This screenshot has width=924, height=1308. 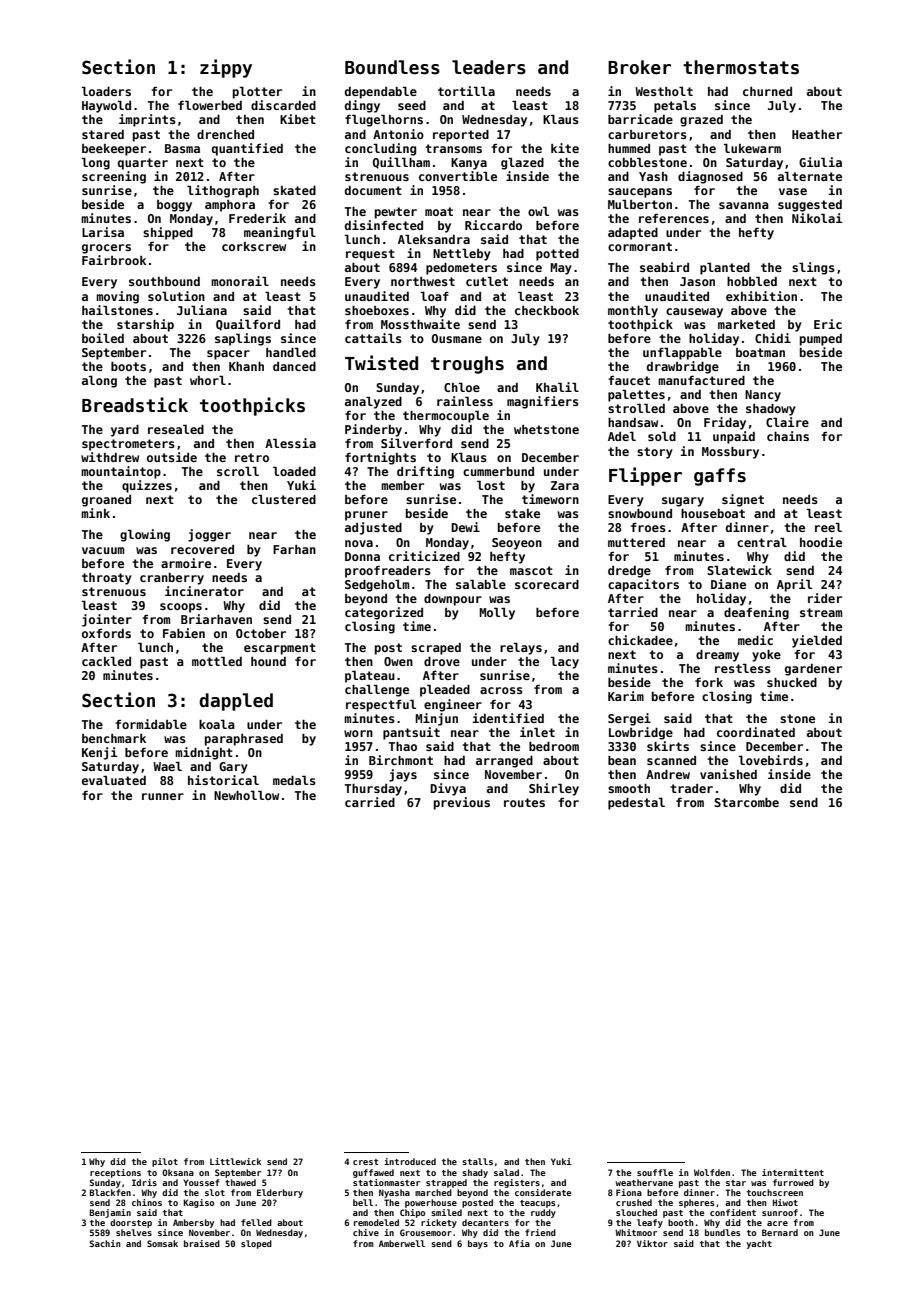 What do you see at coordinates (403, 775) in the screenshot?
I see `jays` at bounding box center [403, 775].
